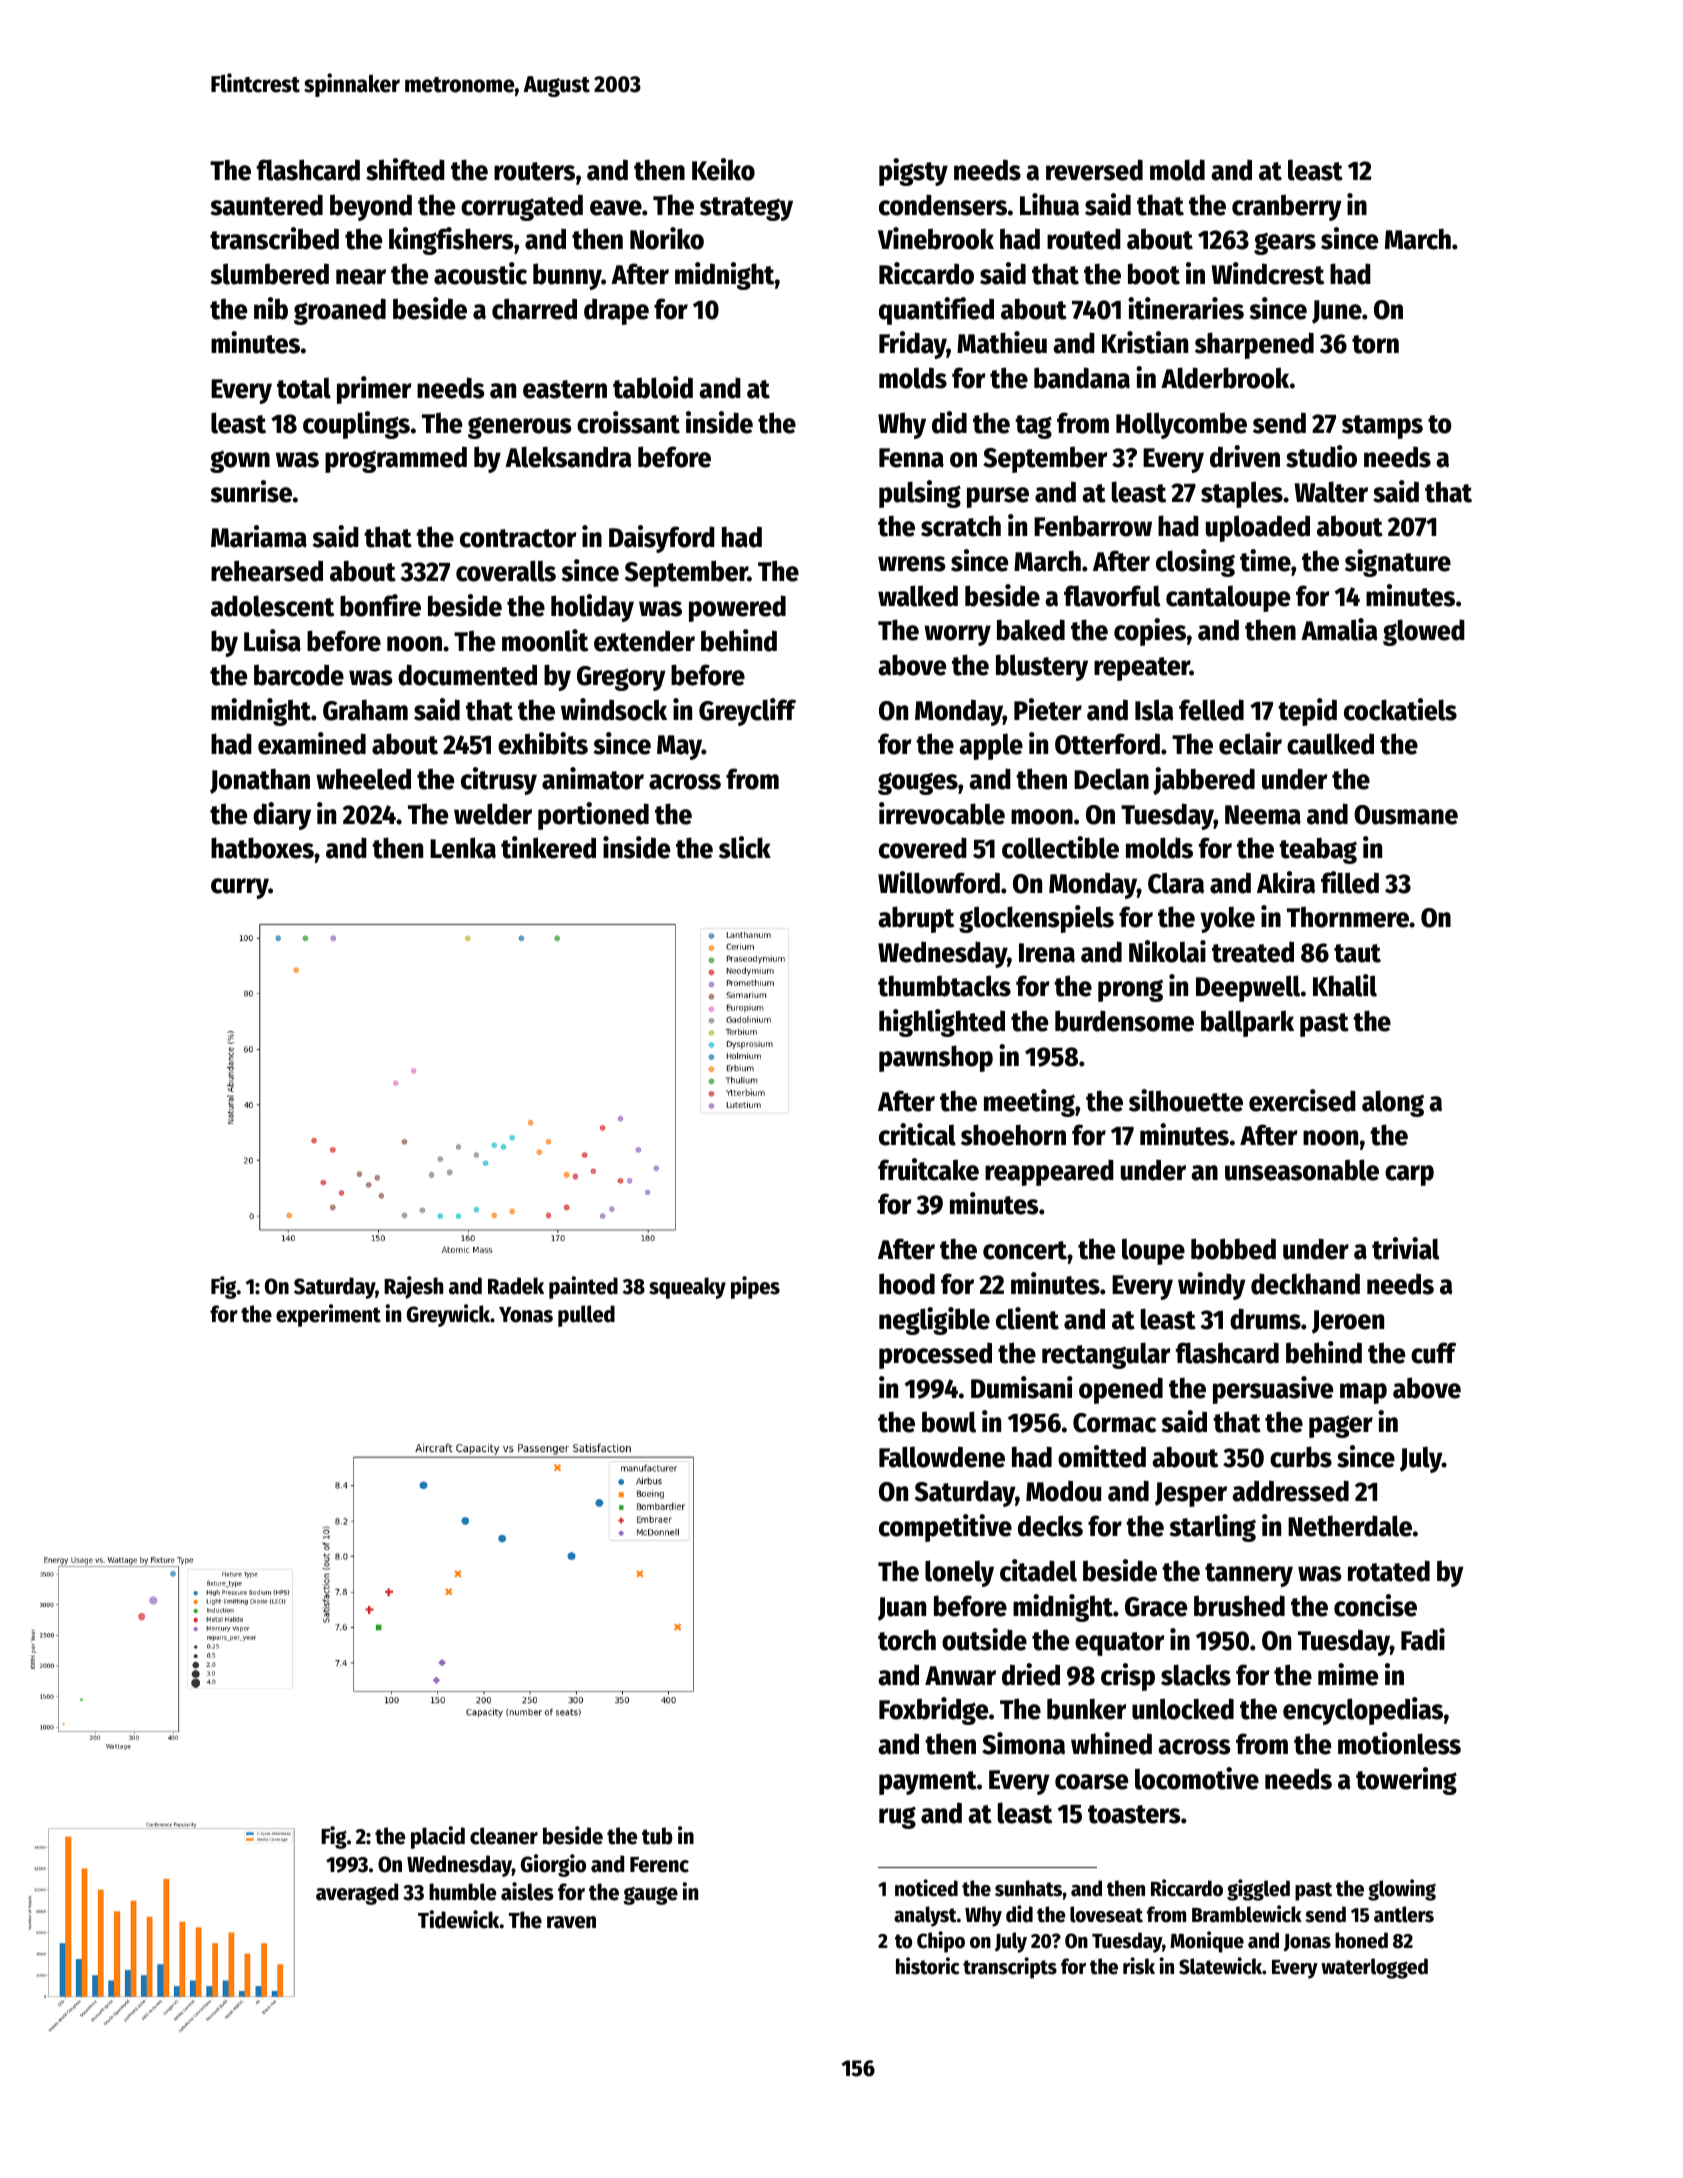 The width and height of the page is (1683, 2178). What do you see at coordinates (1287, 207) in the page?
I see `cranberry` at bounding box center [1287, 207].
